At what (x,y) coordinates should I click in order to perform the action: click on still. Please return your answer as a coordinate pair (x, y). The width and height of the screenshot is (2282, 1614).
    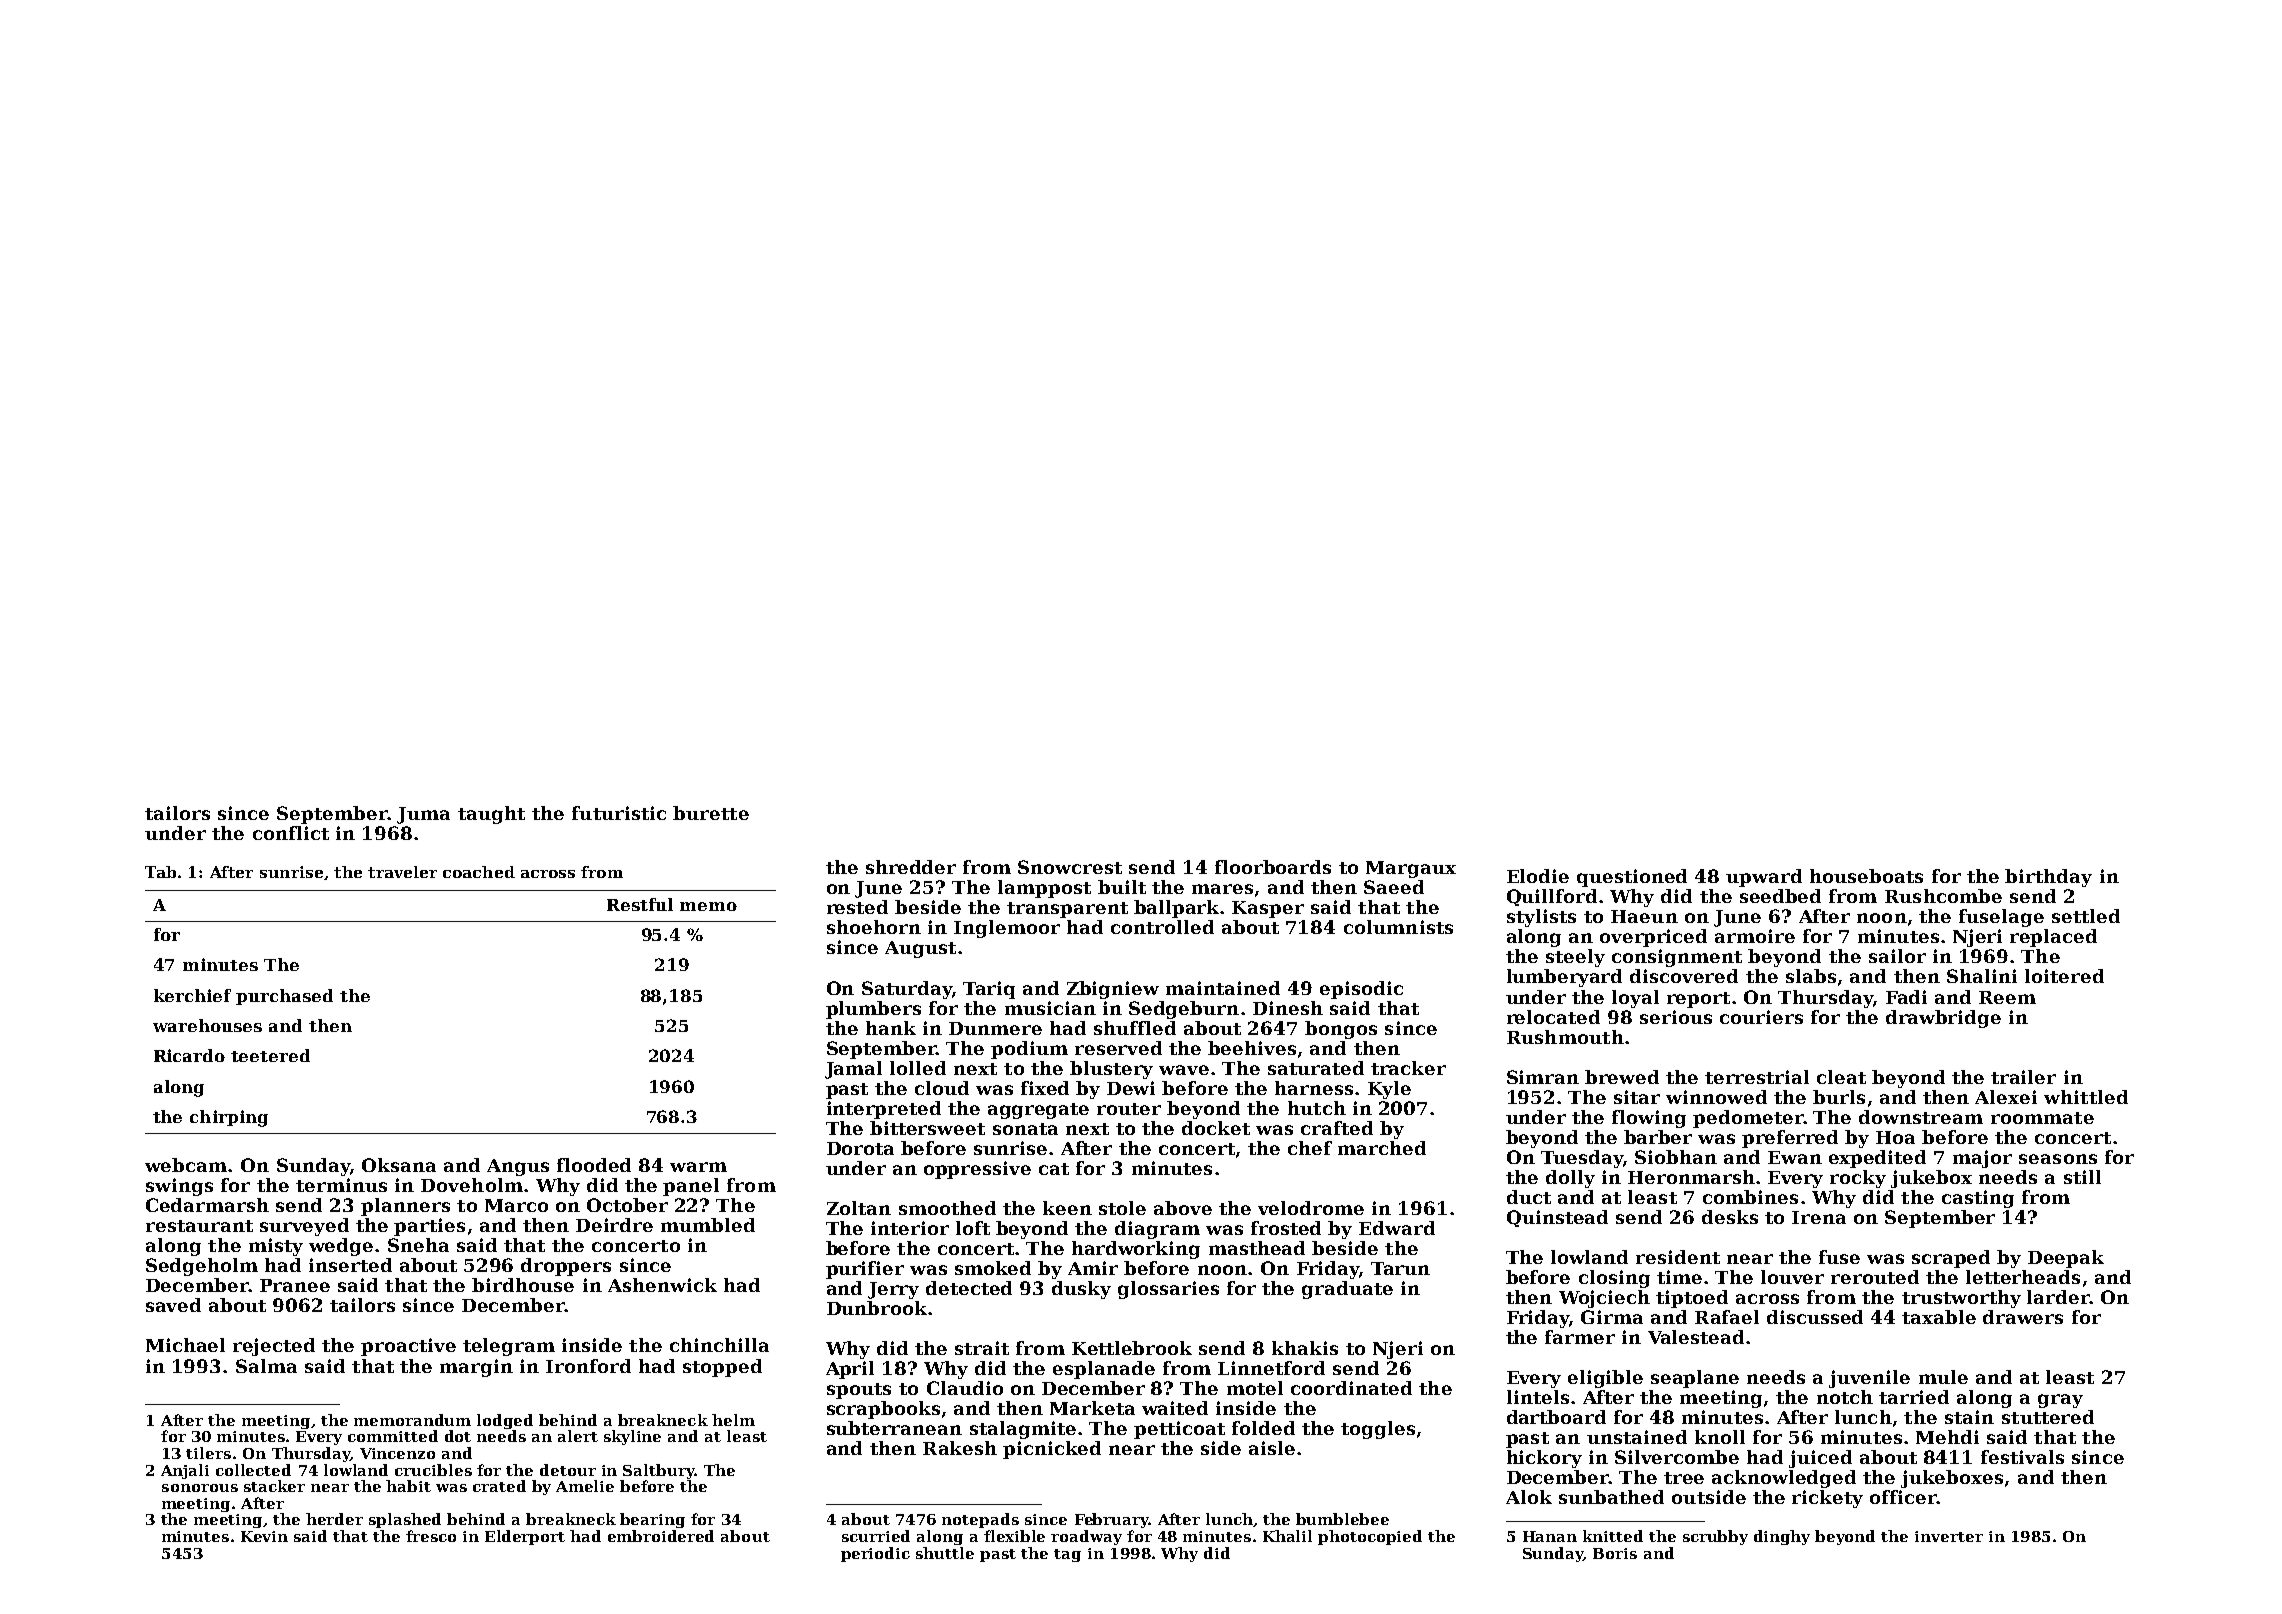
    Looking at the image, I should click on (2082, 1177).
